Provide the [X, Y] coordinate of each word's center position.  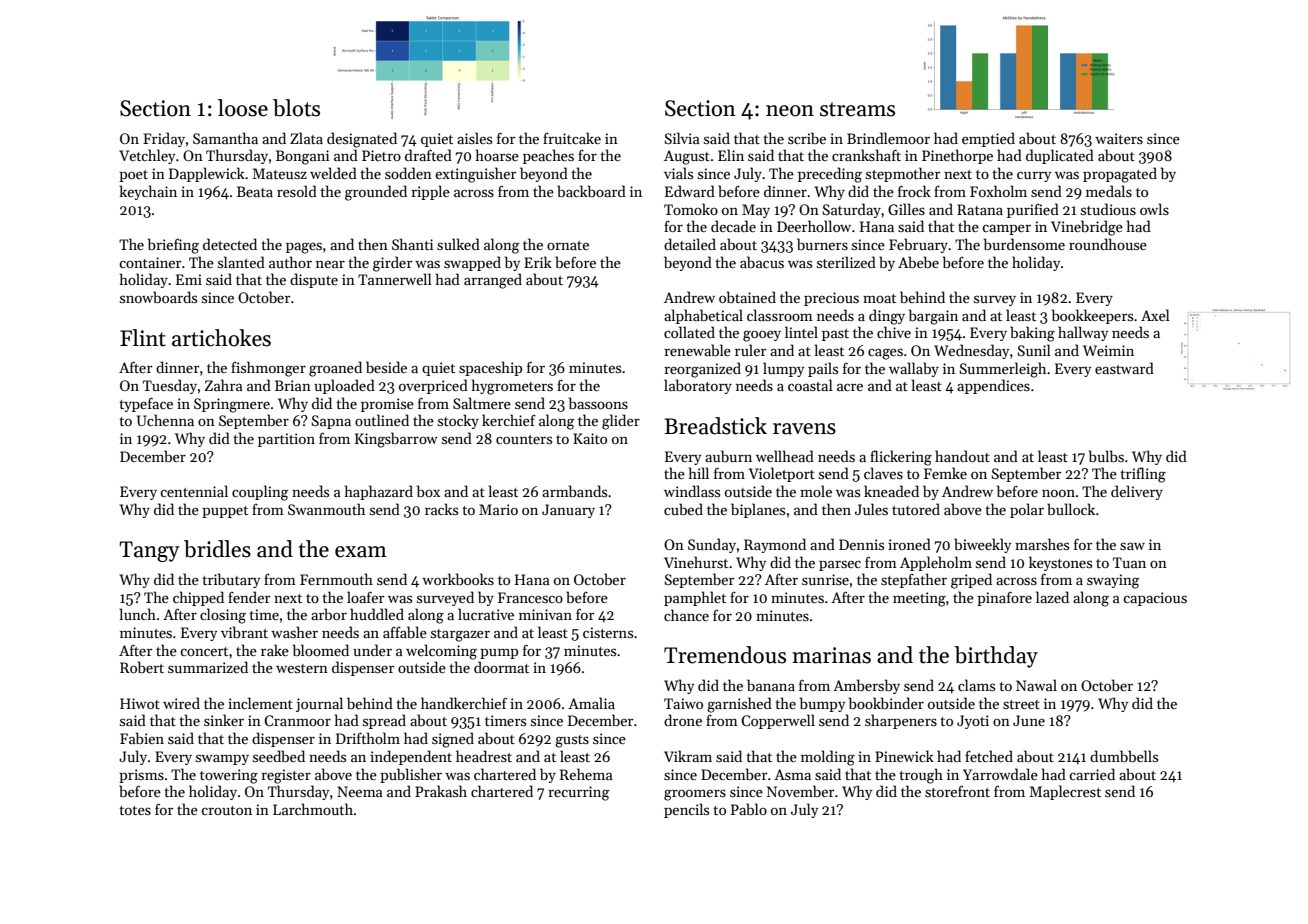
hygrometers [512, 387]
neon [790, 111]
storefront [957, 791]
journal [319, 704]
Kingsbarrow [396, 440]
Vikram [688, 756]
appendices [993, 386]
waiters [1119, 138]
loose [243, 108]
